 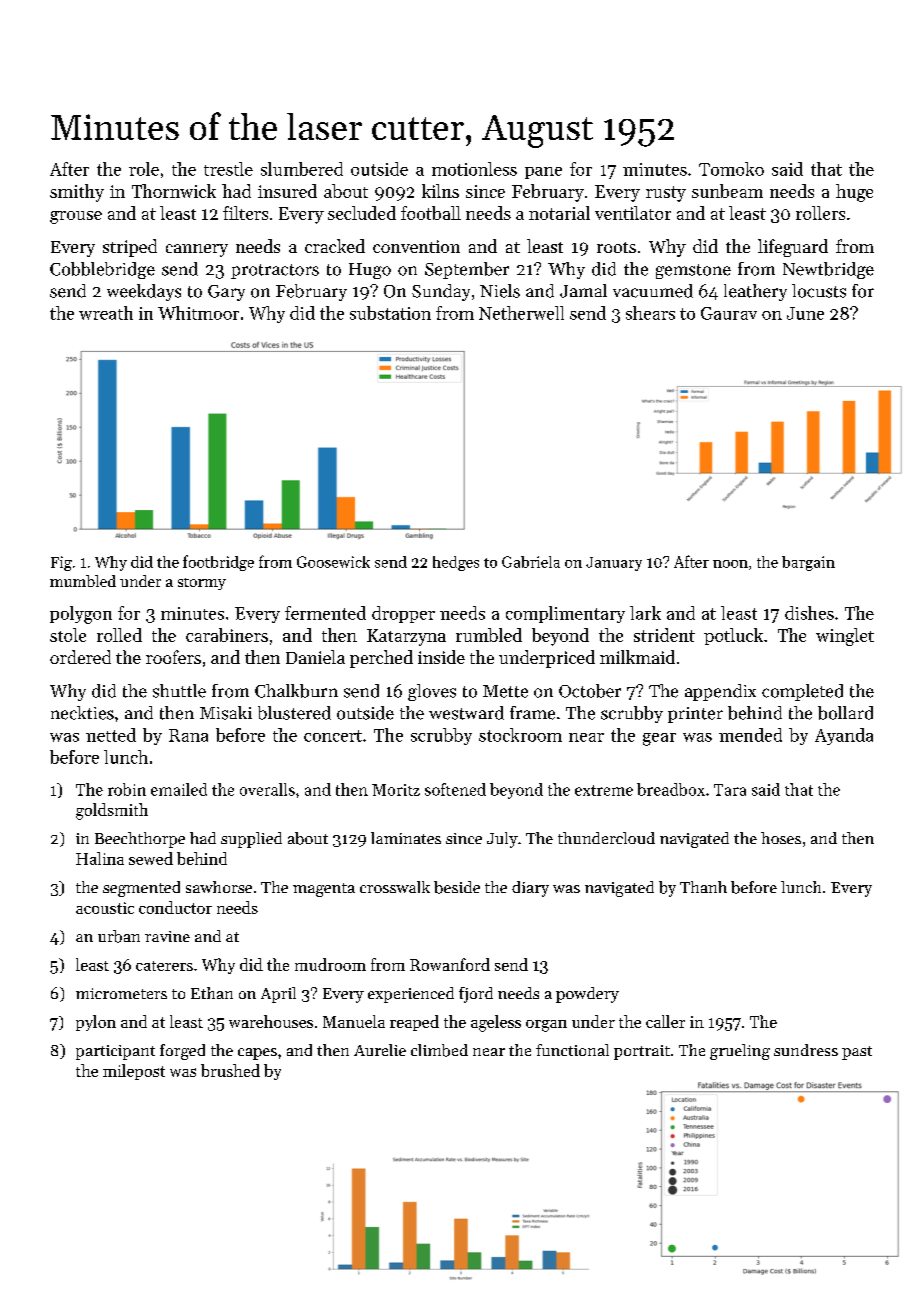 I want to click on role, so click(x=144, y=169).
